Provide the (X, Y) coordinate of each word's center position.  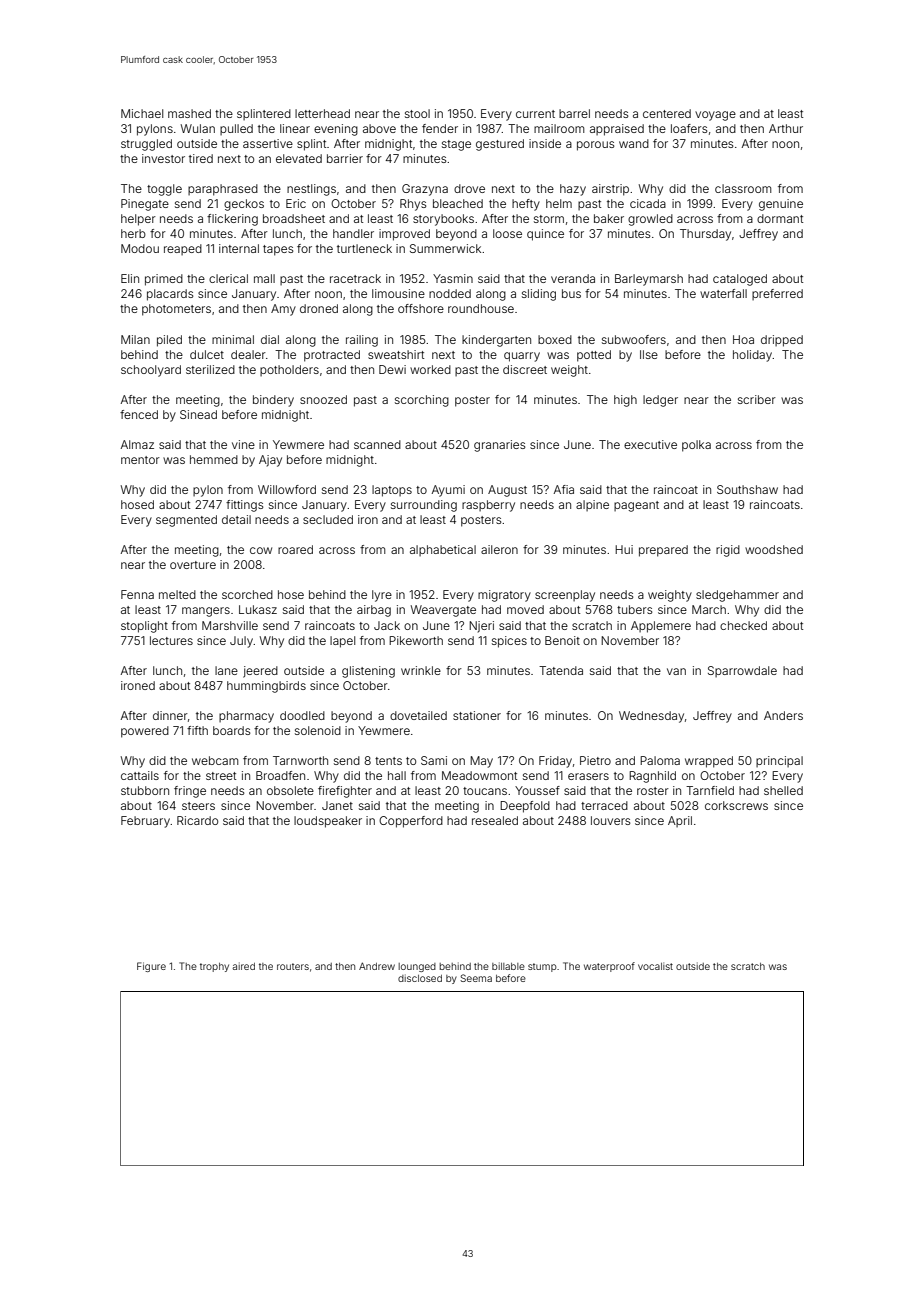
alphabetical (443, 550)
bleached (458, 203)
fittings (245, 506)
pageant (636, 506)
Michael (142, 113)
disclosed (420, 978)
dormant (780, 218)
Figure (151, 967)
